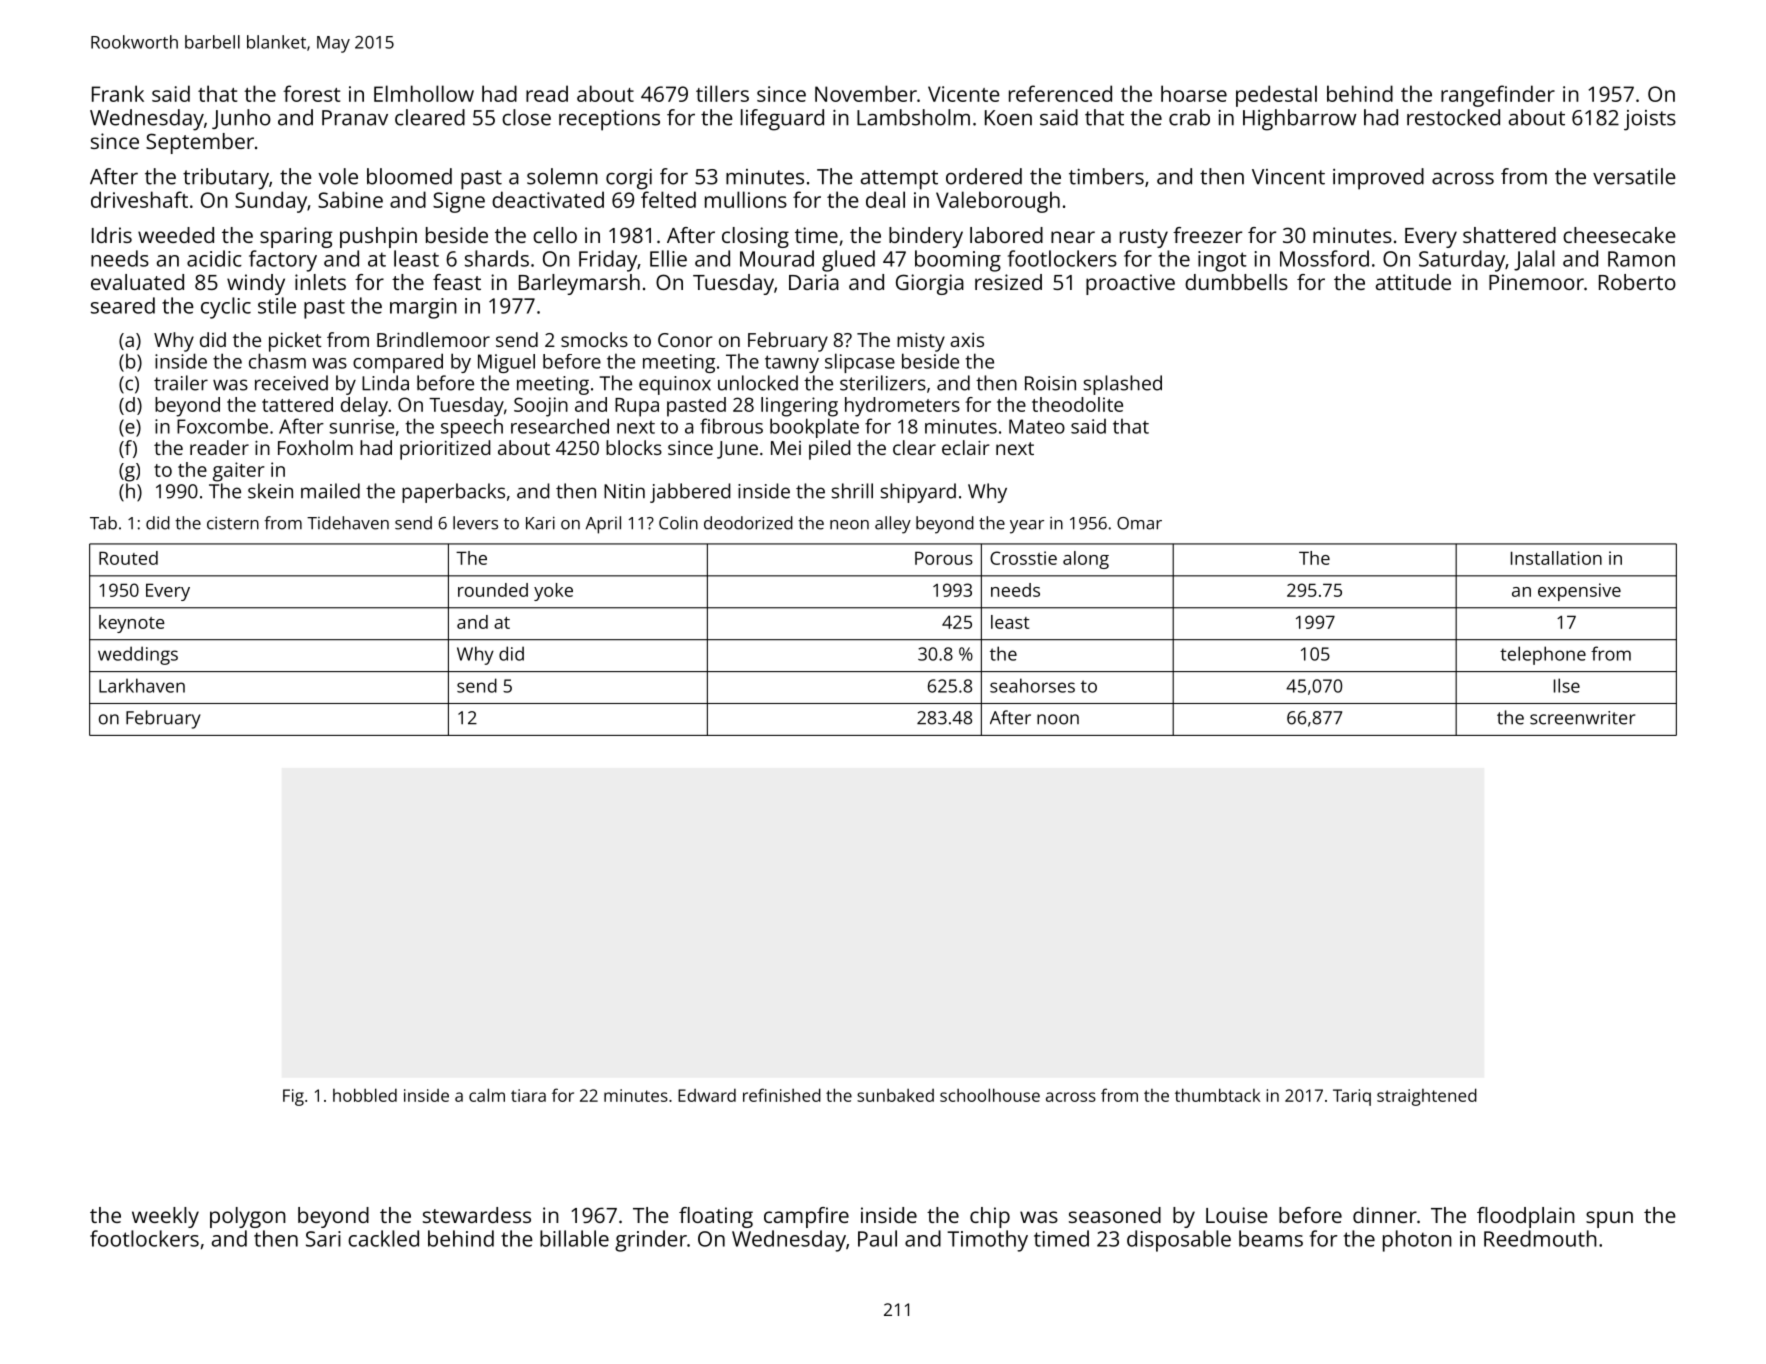 The width and height of the screenshot is (1766, 1364). What do you see at coordinates (139, 199) in the screenshot?
I see `driveshaft` at bounding box center [139, 199].
